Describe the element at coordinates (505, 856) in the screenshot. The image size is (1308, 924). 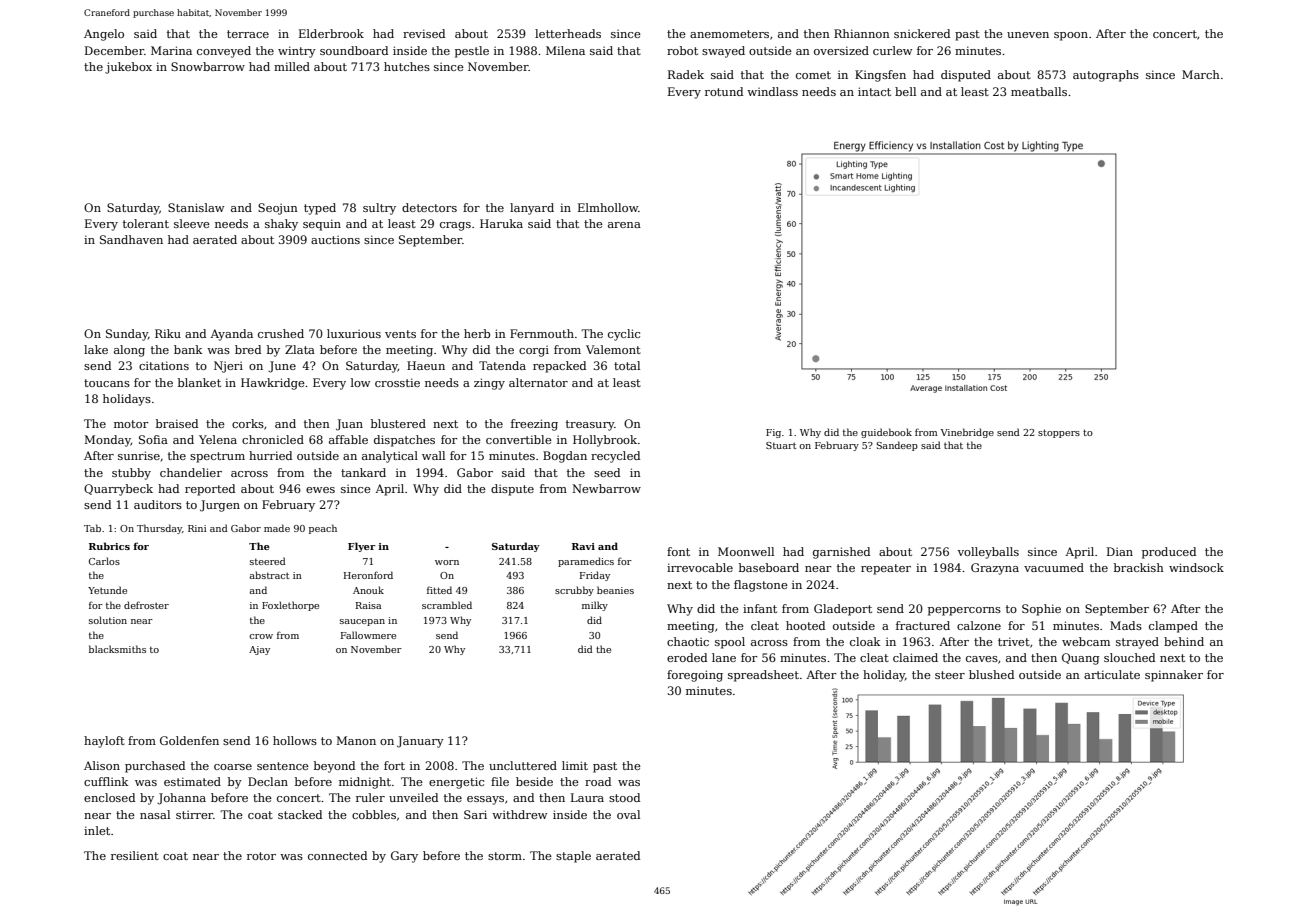
I see `storm` at that location.
